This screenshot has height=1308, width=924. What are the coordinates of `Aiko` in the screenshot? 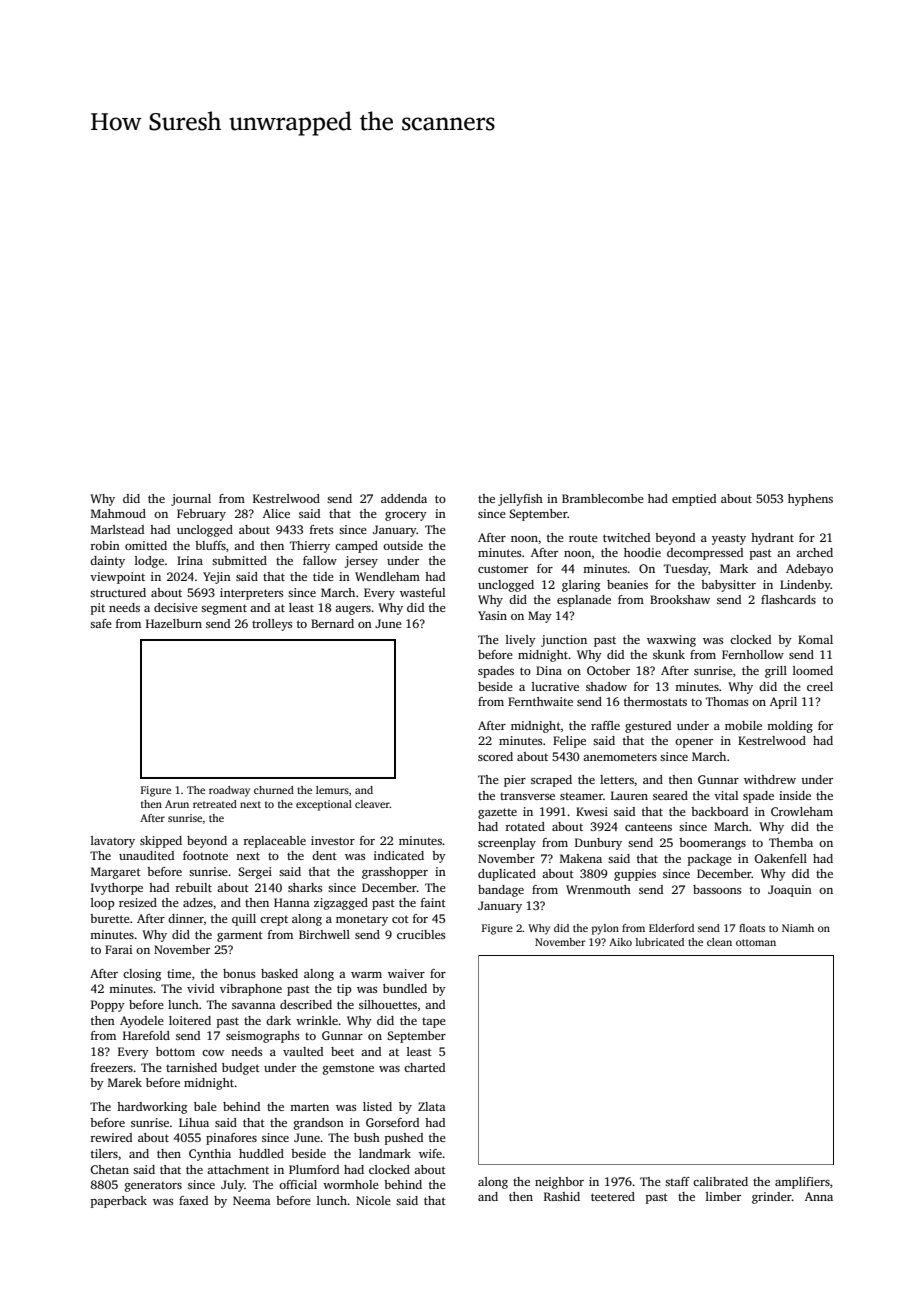 It's located at (620, 942).
